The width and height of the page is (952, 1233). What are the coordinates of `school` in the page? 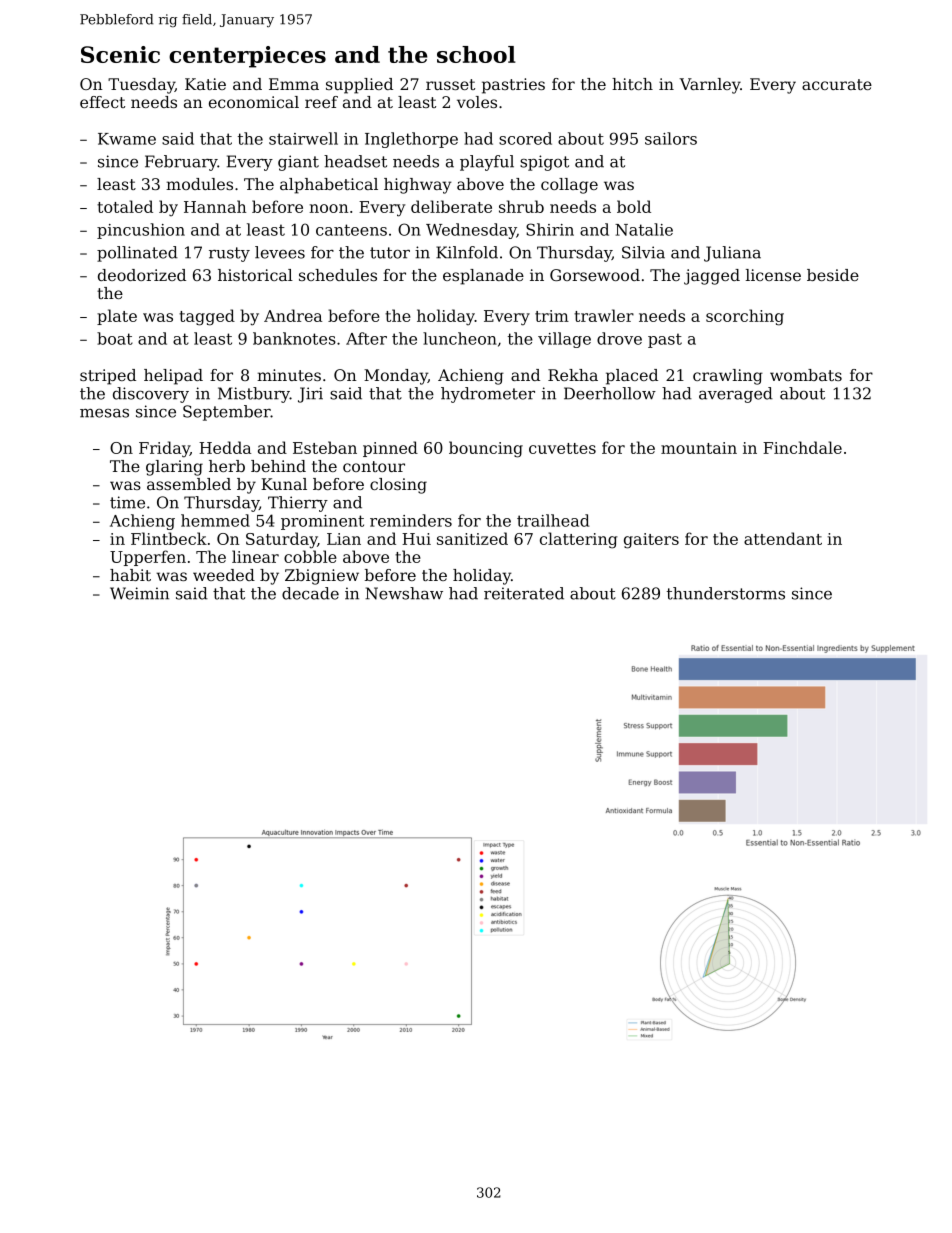 It's located at (476, 54).
